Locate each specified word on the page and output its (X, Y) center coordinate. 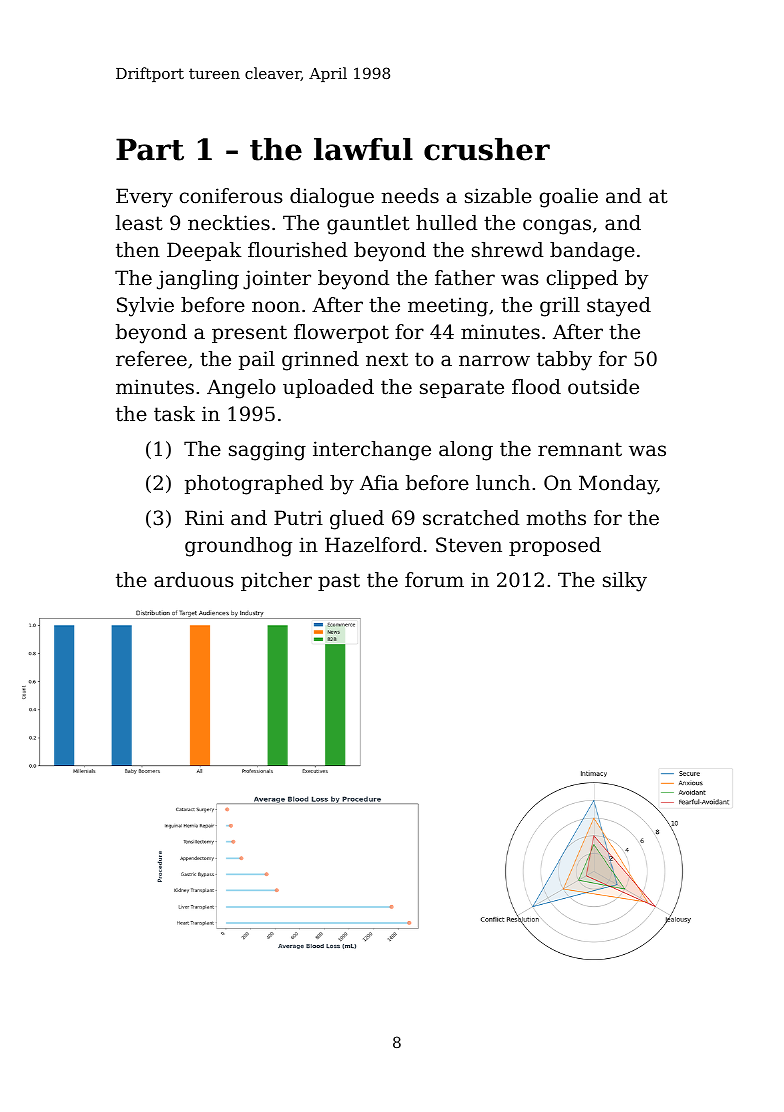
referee (151, 359)
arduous (194, 580)
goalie (569, 198)
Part (150, 149)
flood (536, 387)
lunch (503, 482)
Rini (204, 517)
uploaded (328, 388)
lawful (363, 149)
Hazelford (373, 545)
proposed (555, 546)
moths (556, 518)
